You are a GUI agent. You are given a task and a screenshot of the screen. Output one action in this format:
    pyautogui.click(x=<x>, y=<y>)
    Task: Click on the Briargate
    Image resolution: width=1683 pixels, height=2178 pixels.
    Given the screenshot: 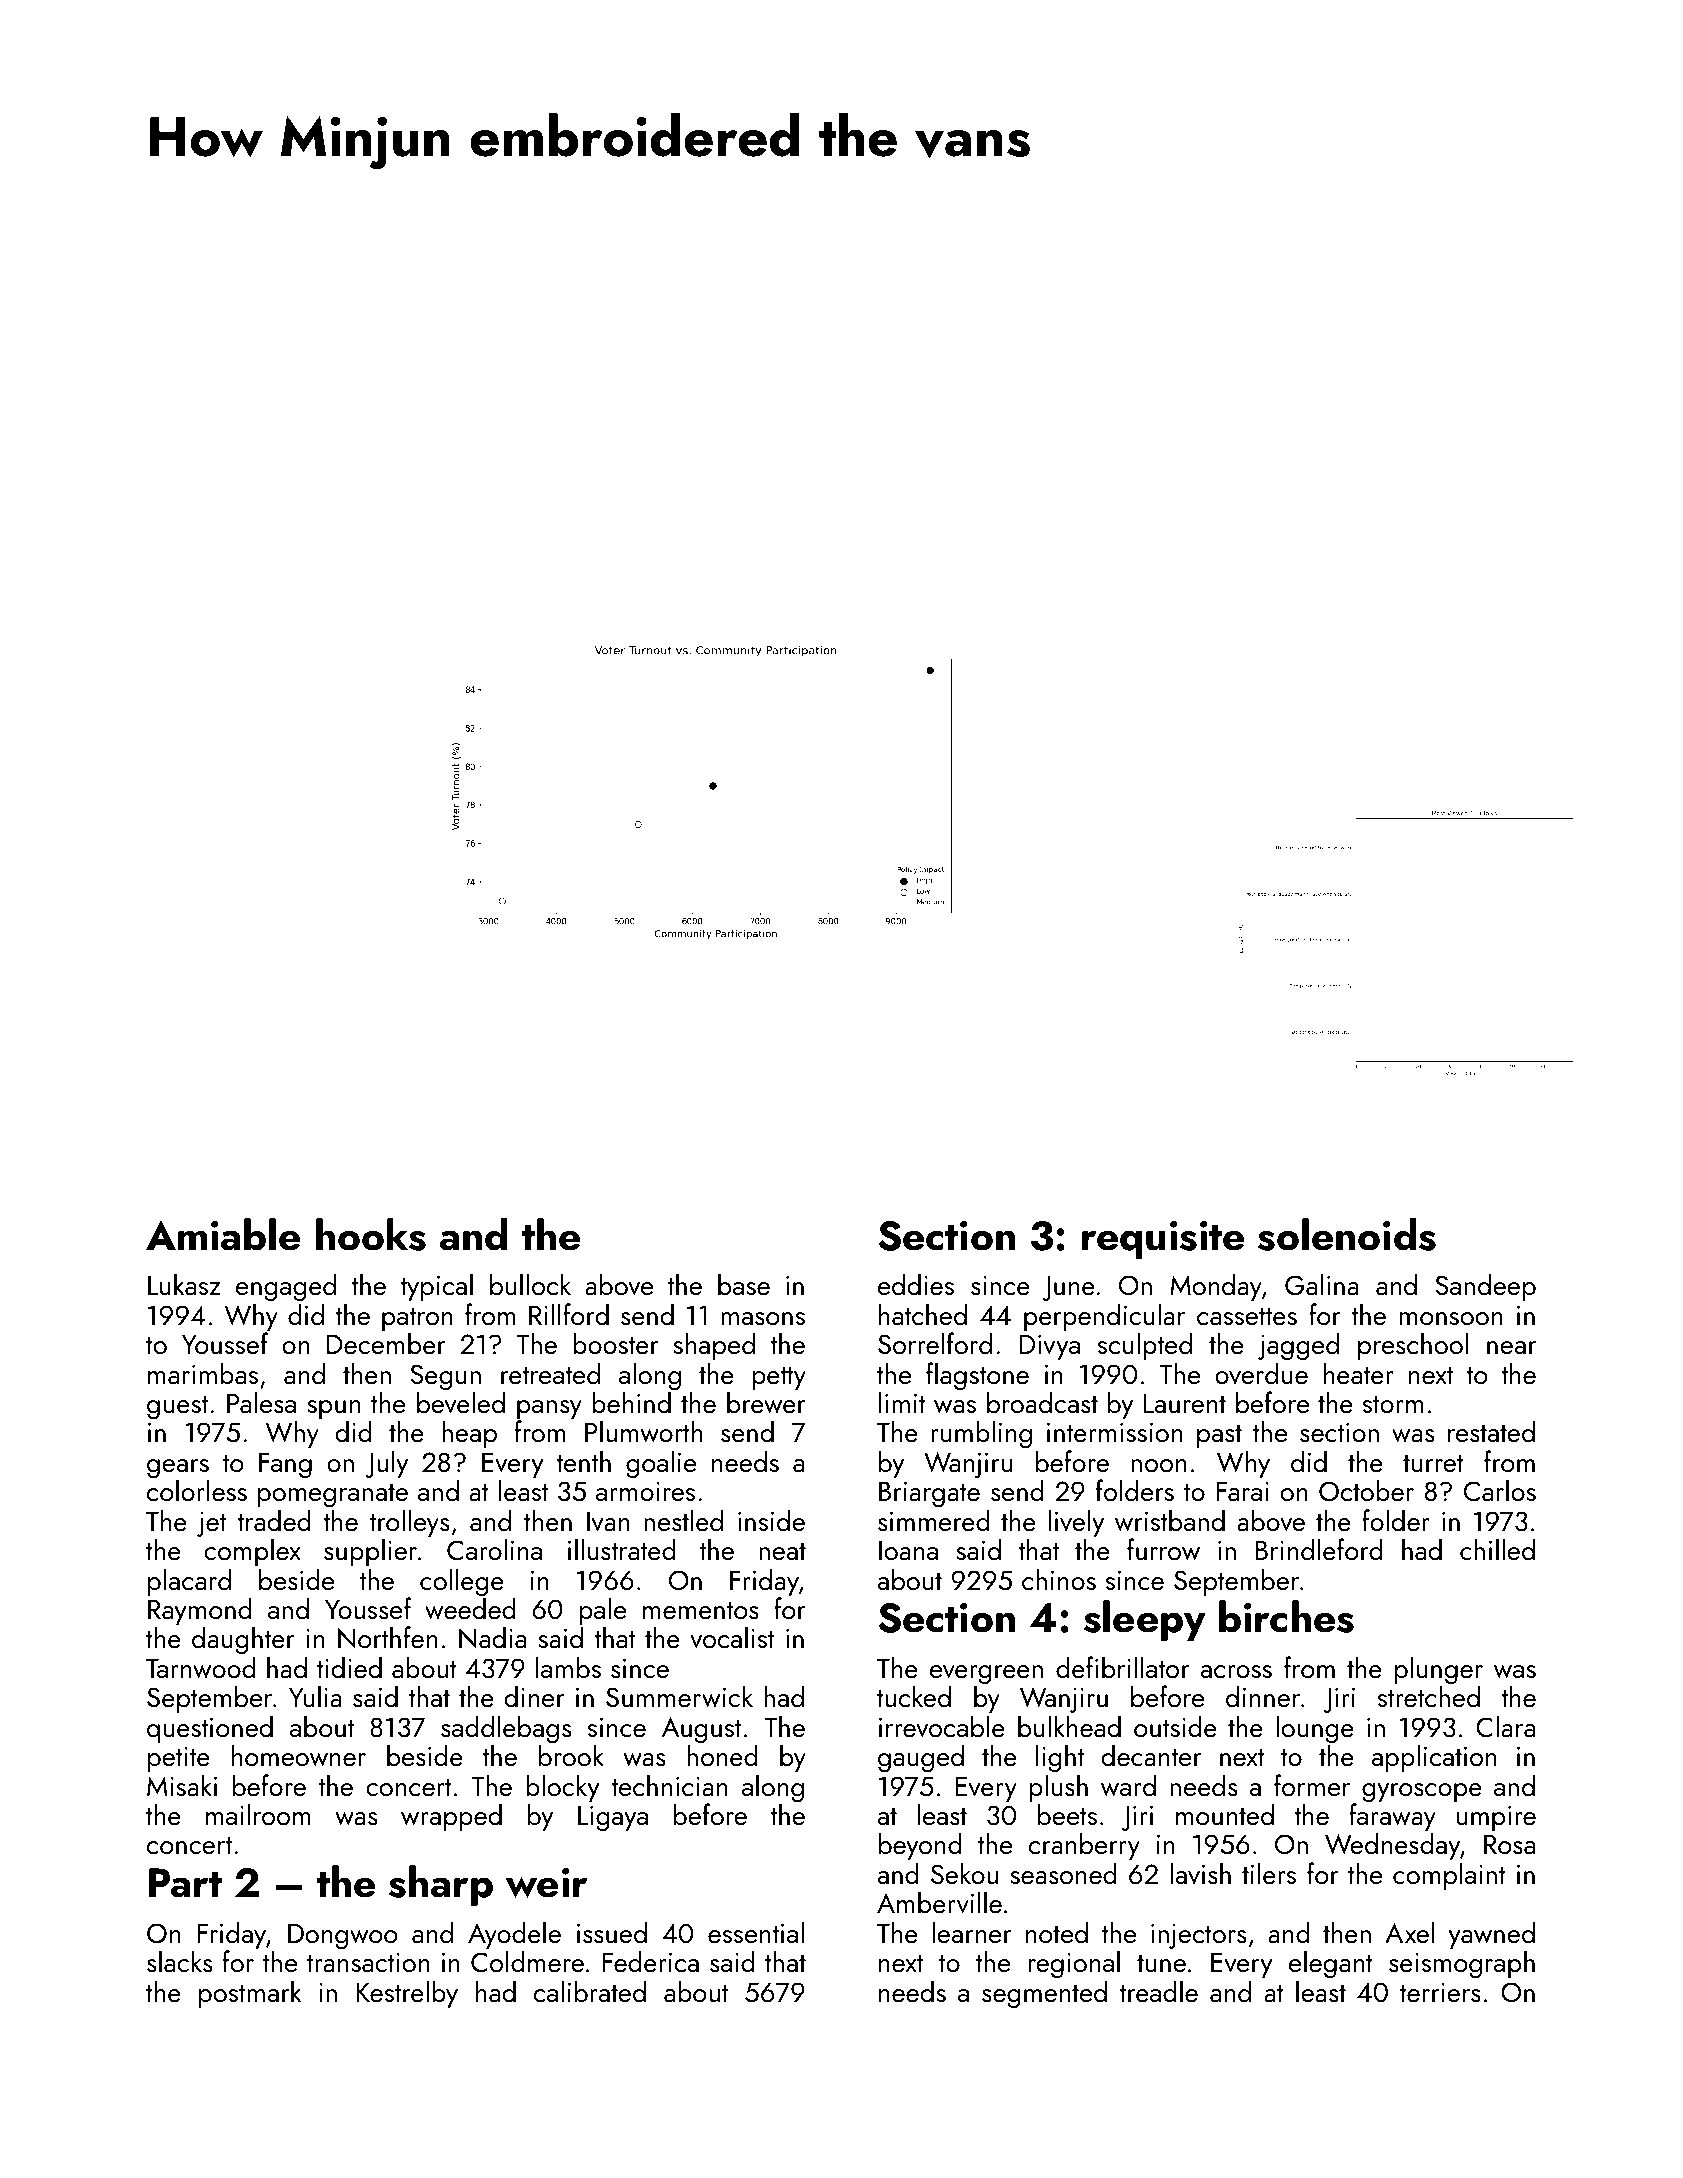 What is the action you would take?
    pyautogui.click(x=929, y=1494)
